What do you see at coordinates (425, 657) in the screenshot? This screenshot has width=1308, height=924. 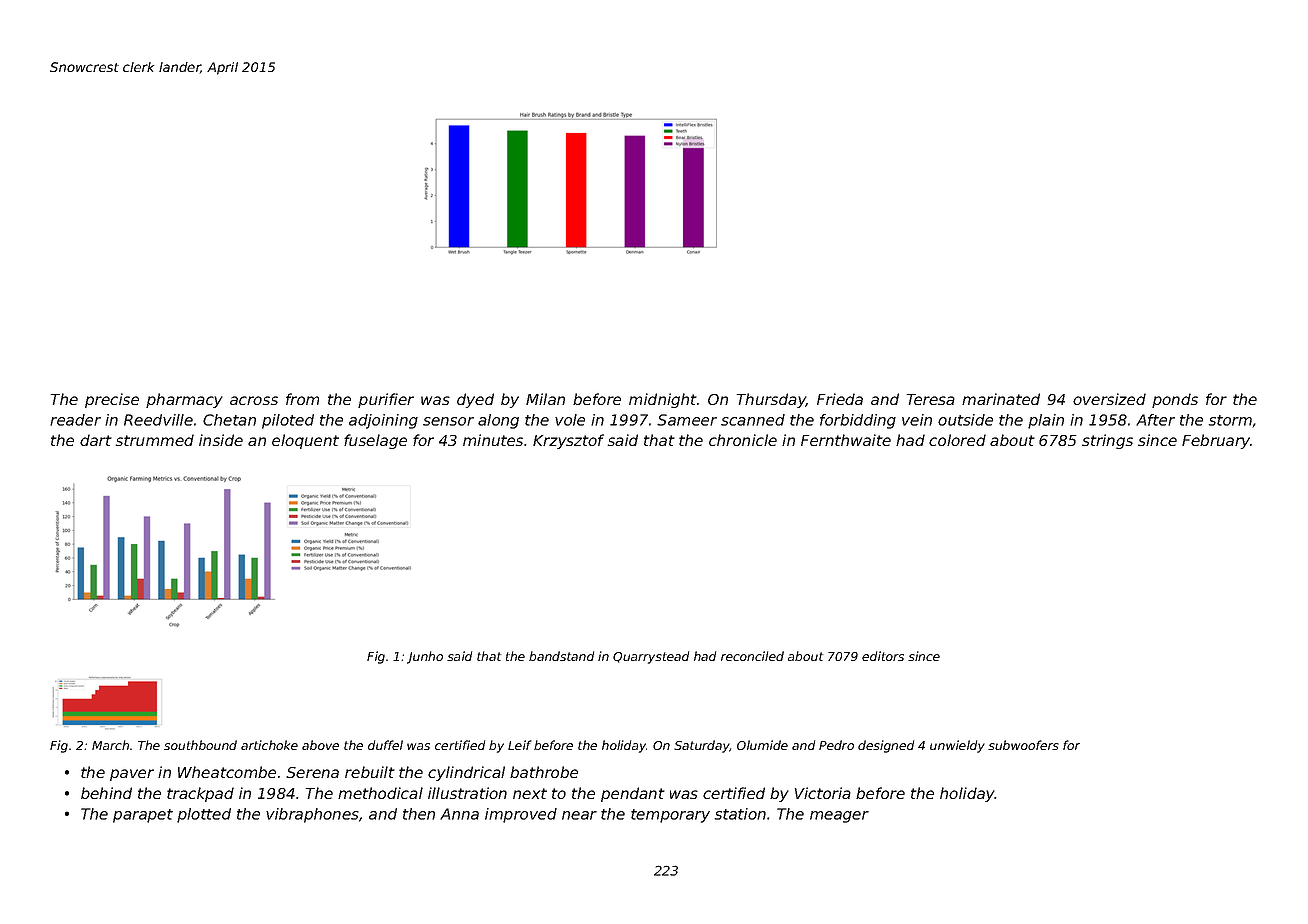 I see `Junho` at bounding box center [425, 657].
